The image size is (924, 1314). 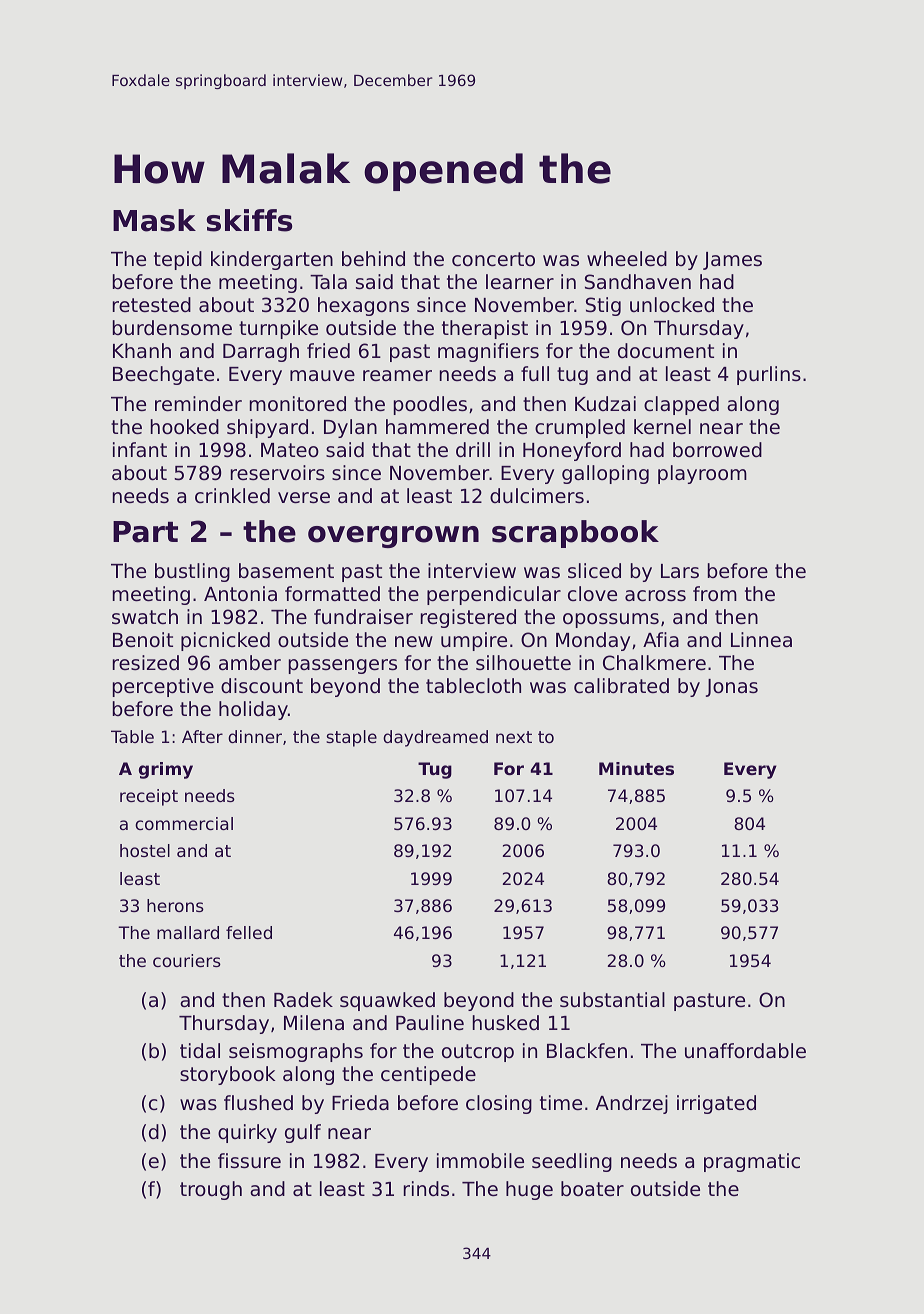 I want to click on huge, so click(x=529, y=1190).
